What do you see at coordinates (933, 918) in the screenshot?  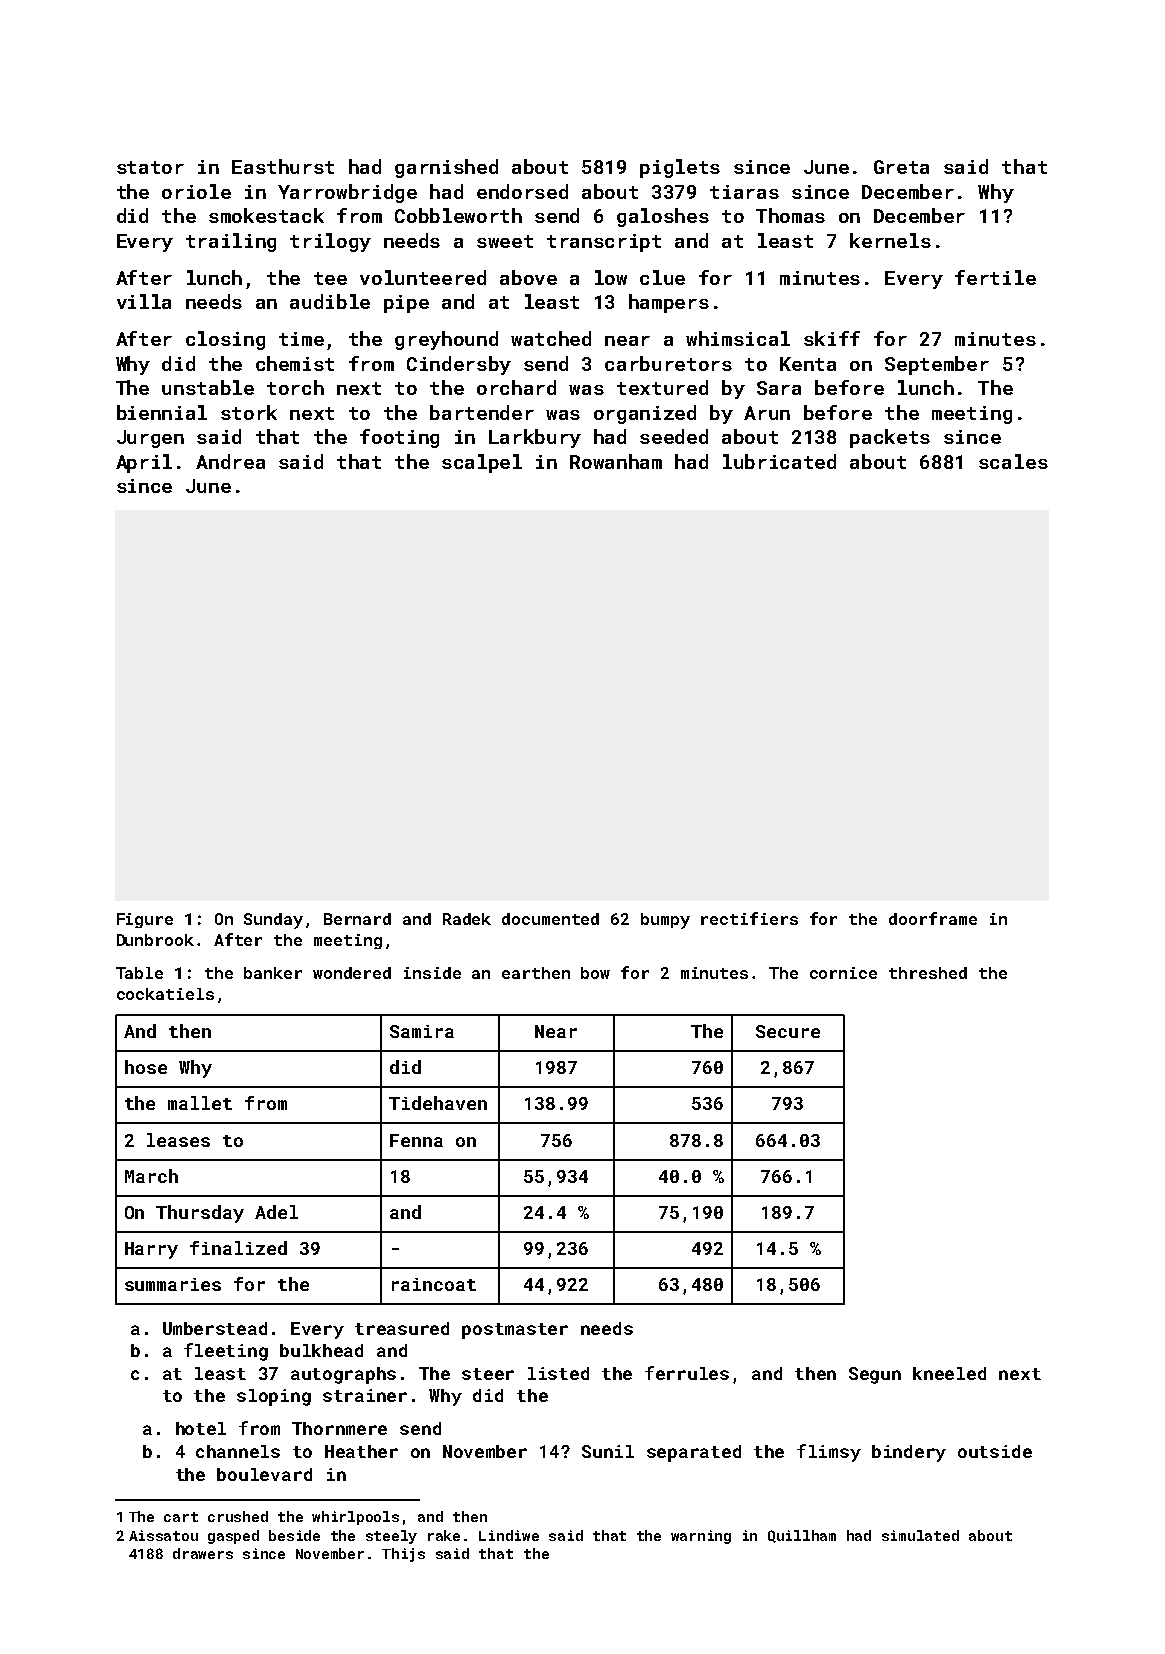 I see `doorframe` at bounding box center [933, 918].
